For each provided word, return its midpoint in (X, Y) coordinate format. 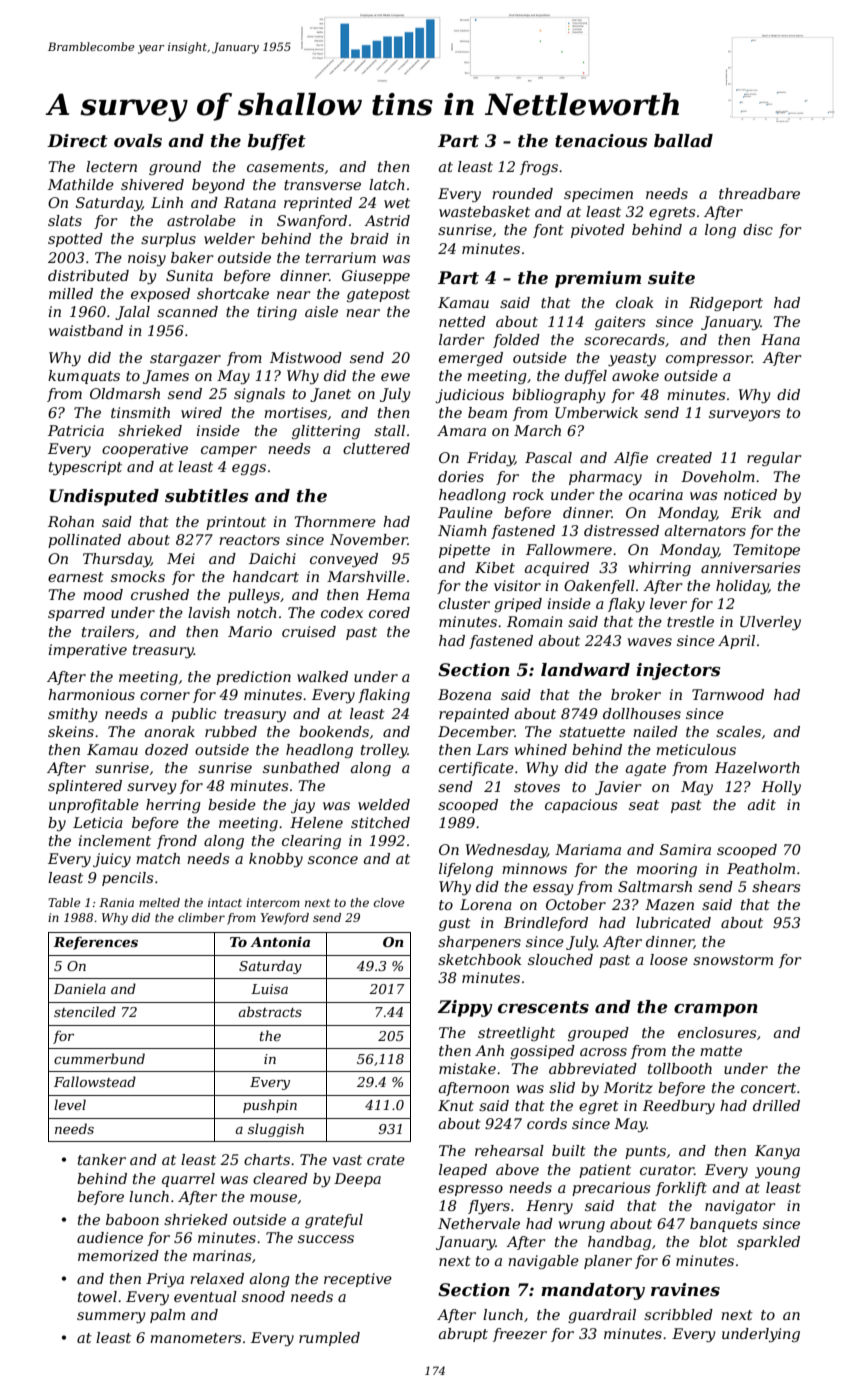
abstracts (270, 1011)
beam (487, 412)
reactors (249, 540)
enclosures (717, 1032)
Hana (780, 339)
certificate (476, 769)
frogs (539, 168)
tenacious (601, 141)
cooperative (145, 450)
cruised (309, 631)
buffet (277, 142)
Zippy (465, 1008)
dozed (166, 750)
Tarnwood (728, 694)
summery (111, 1317)
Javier (618, 788)
